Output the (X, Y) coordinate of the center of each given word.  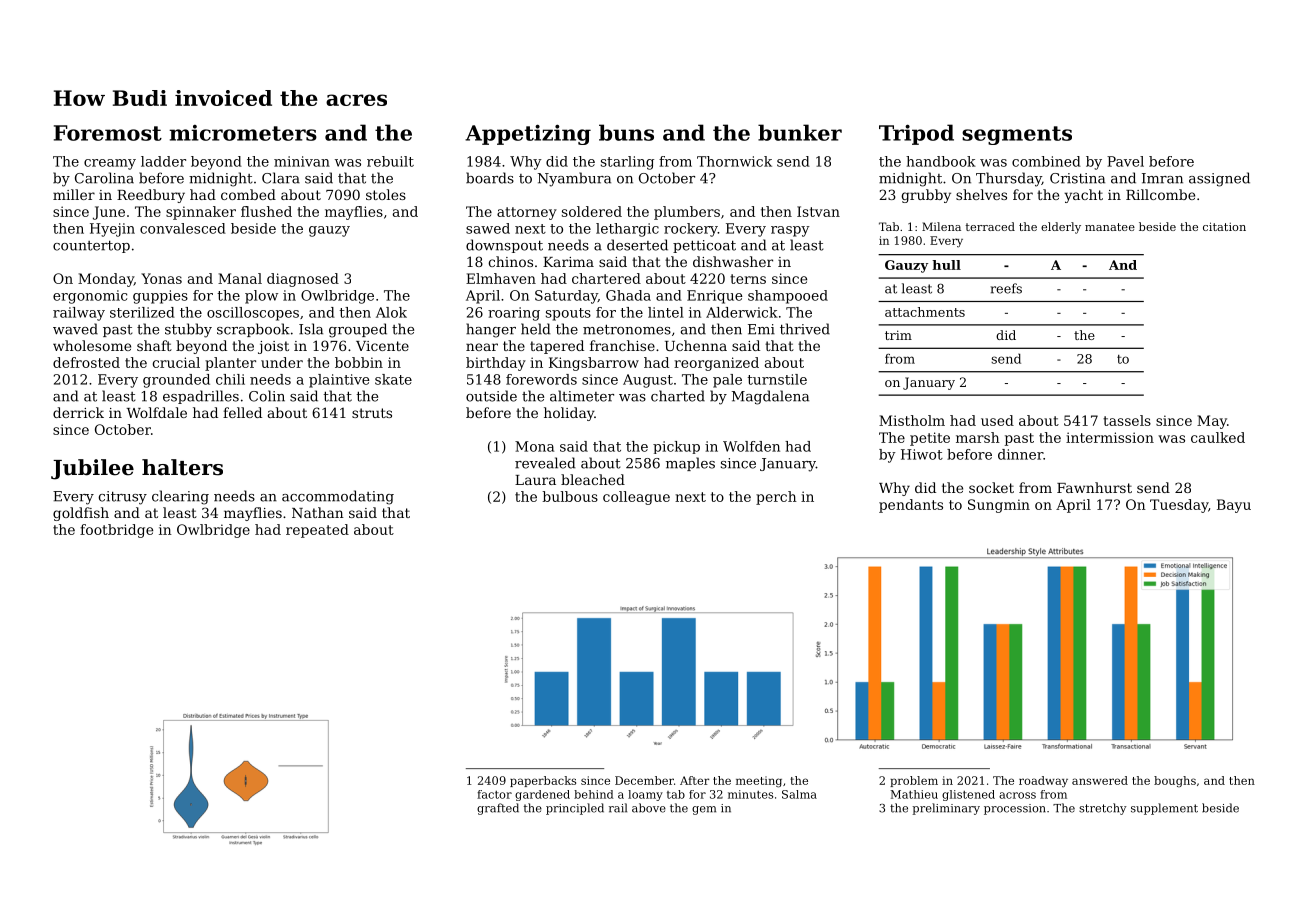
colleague (636, 498)
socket (991, 487)
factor (494, 794)
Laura (535, 480)
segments (1017, 135)
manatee (1110, 227)
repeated (317, 531)
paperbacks (543, 781)
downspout (504, 246)
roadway (1043, 782)
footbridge (116, 531)
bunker (800, 132)
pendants (911, 506)
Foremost (108, 133)
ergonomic (90, 297)
